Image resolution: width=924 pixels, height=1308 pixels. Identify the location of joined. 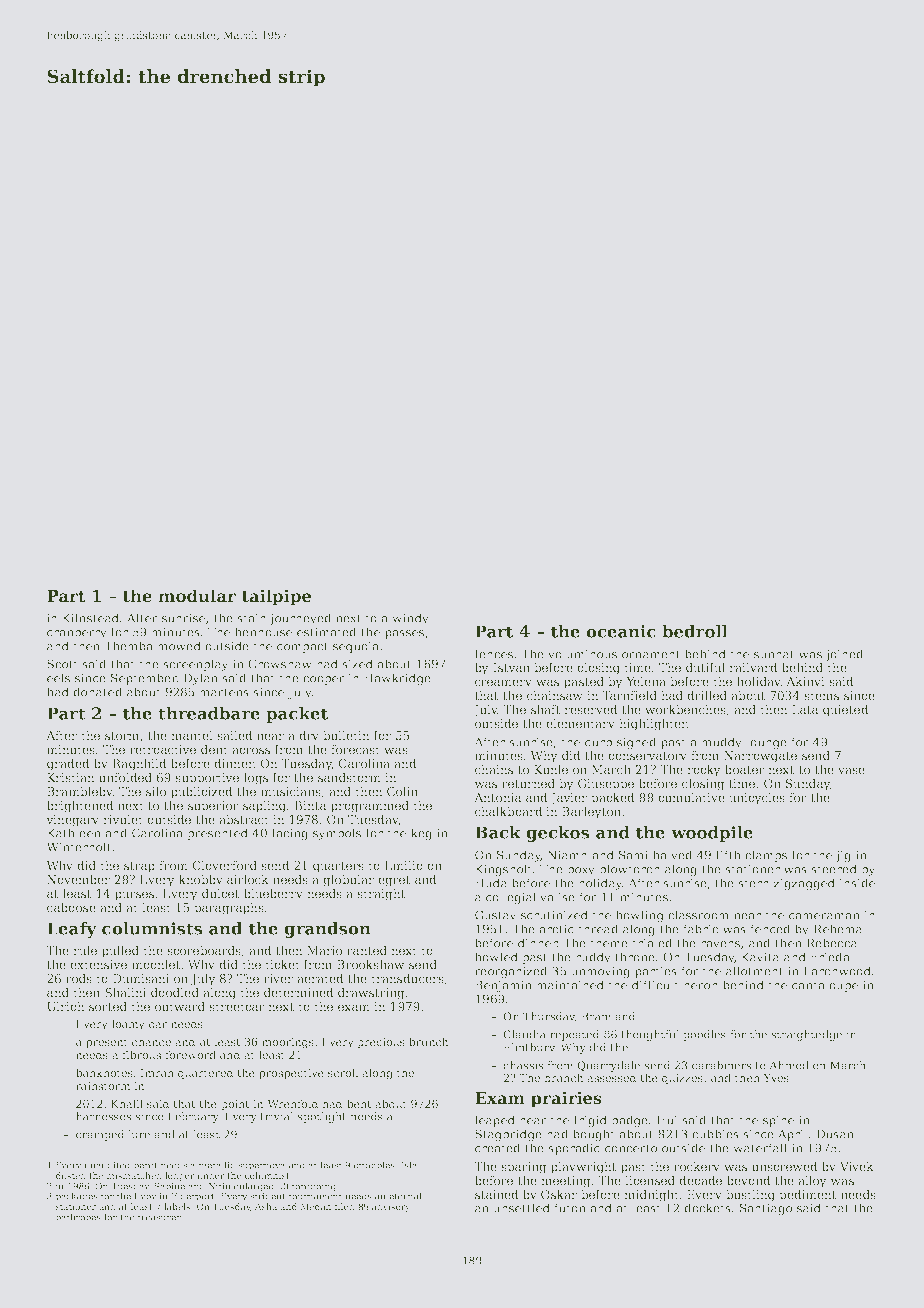
(844, 655).
